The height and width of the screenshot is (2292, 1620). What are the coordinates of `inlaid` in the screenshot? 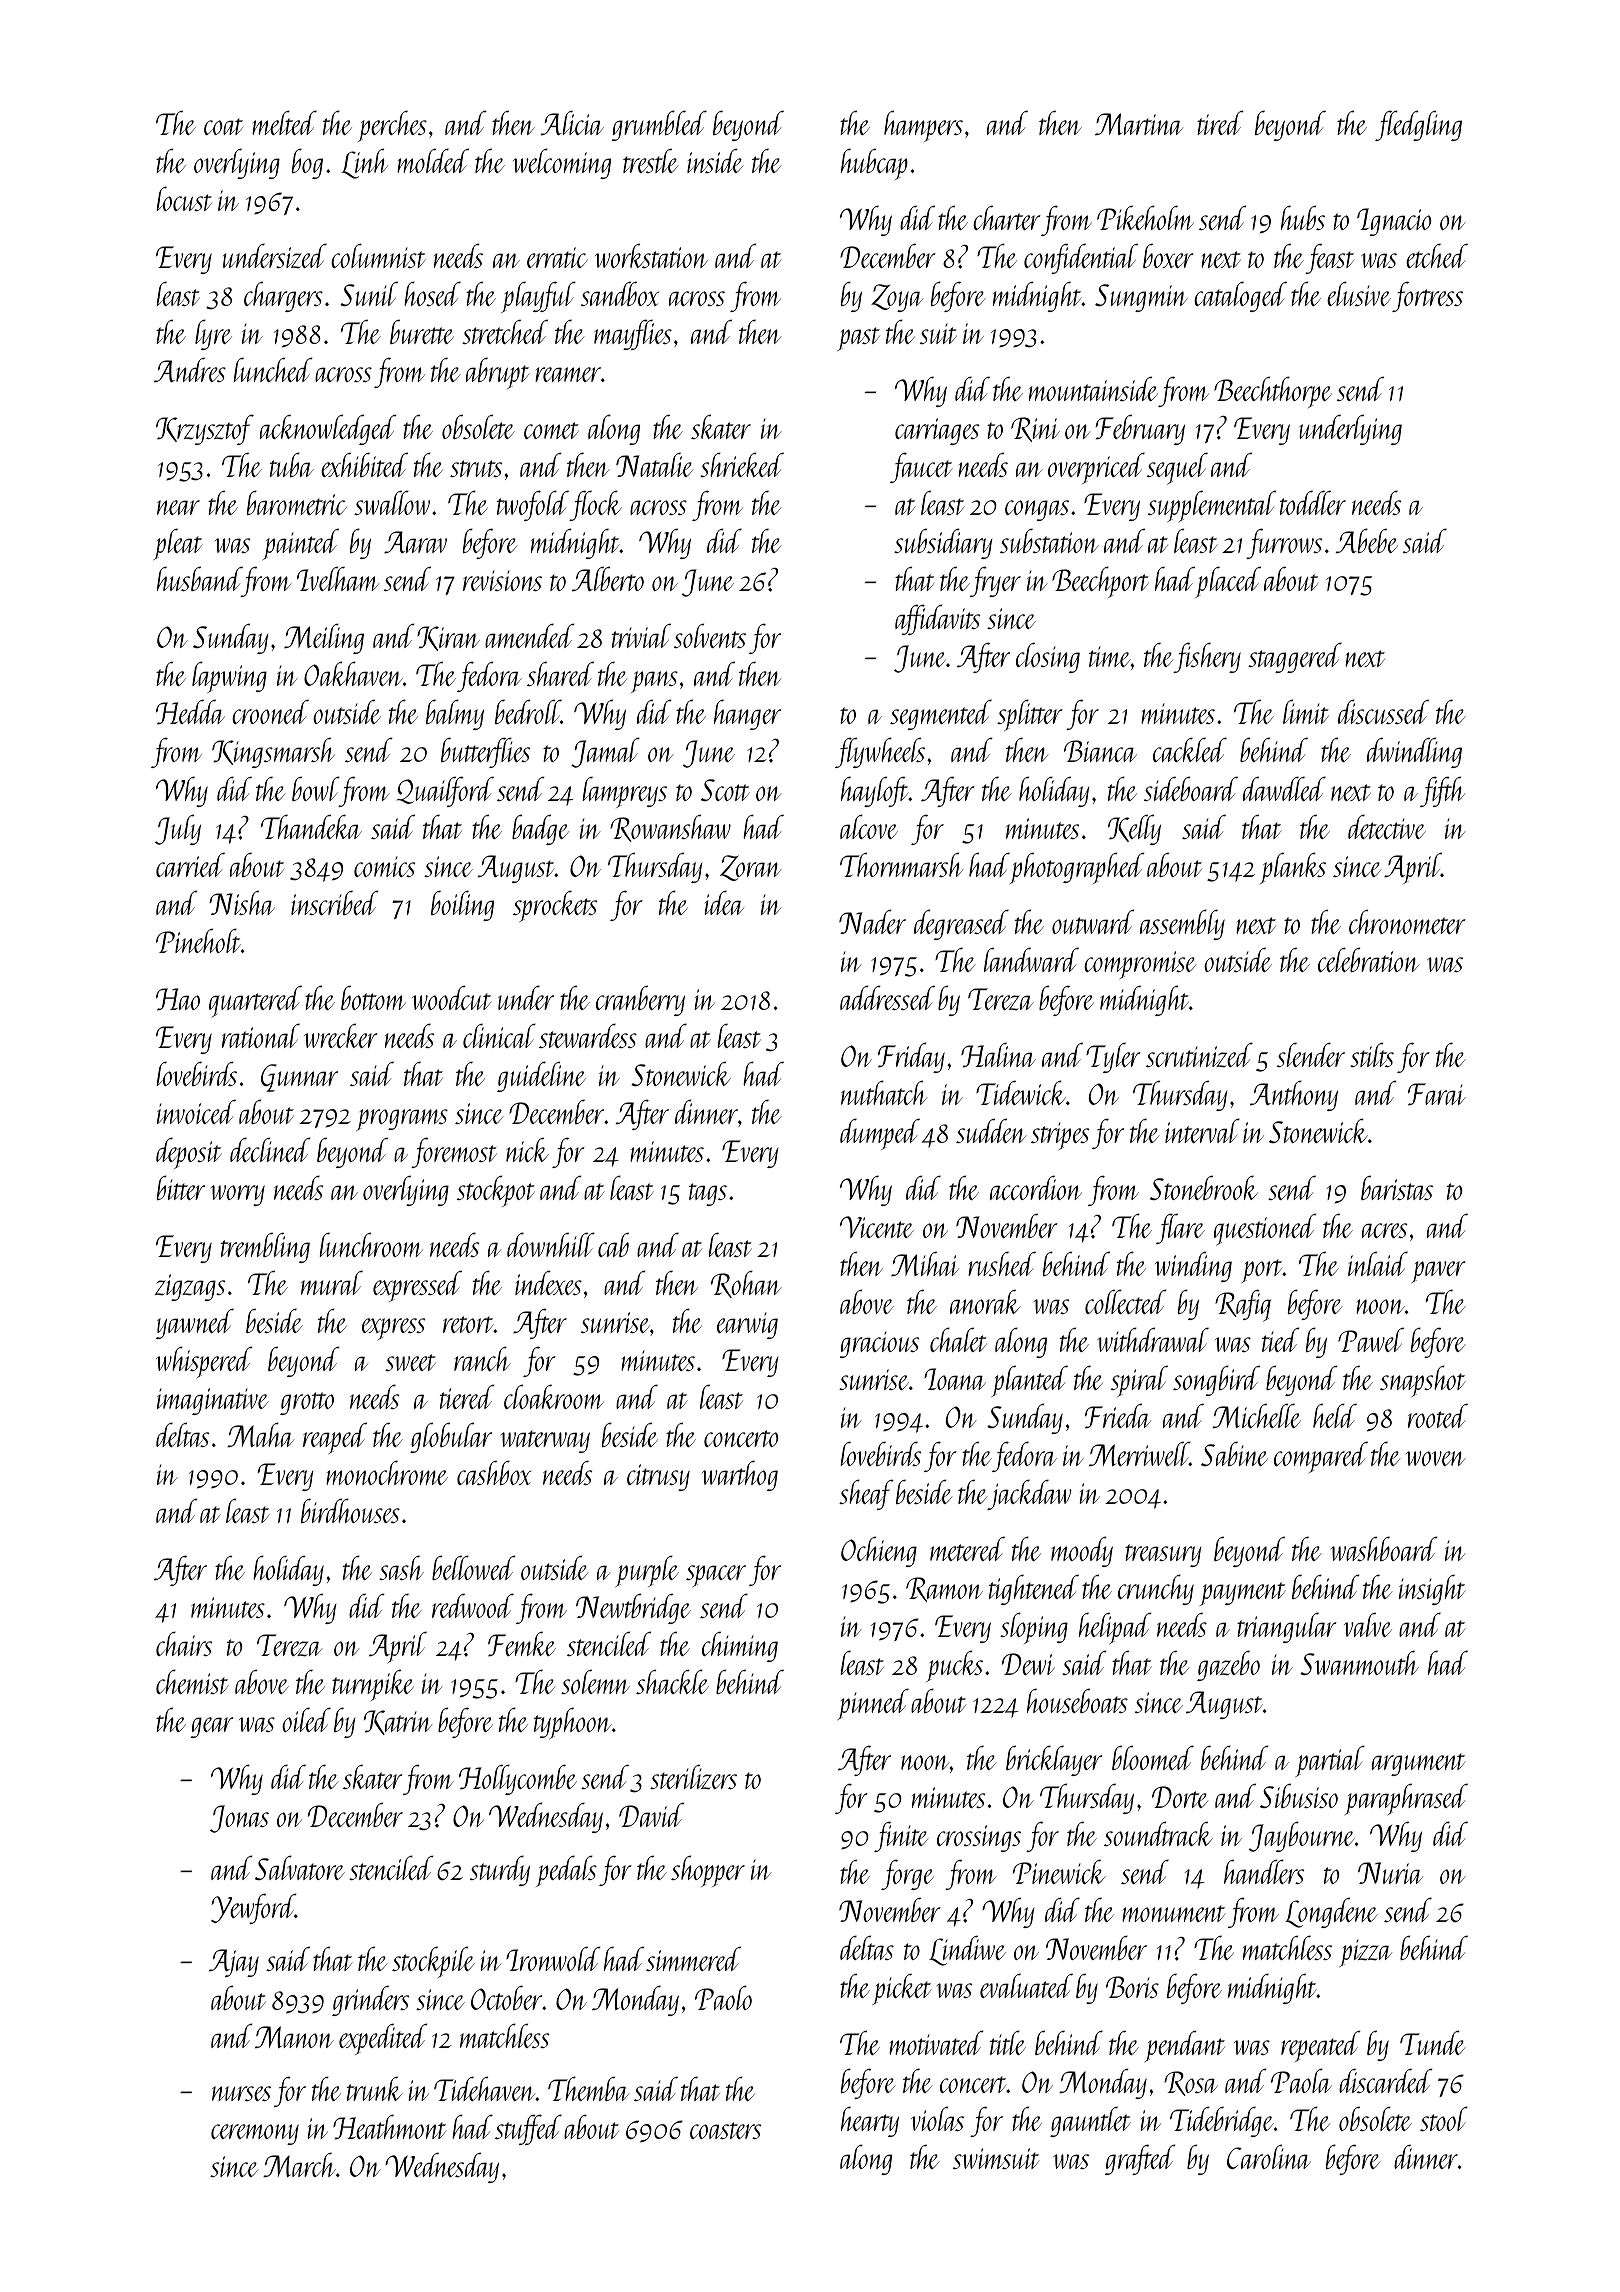 It's located at (1378, 1263).
